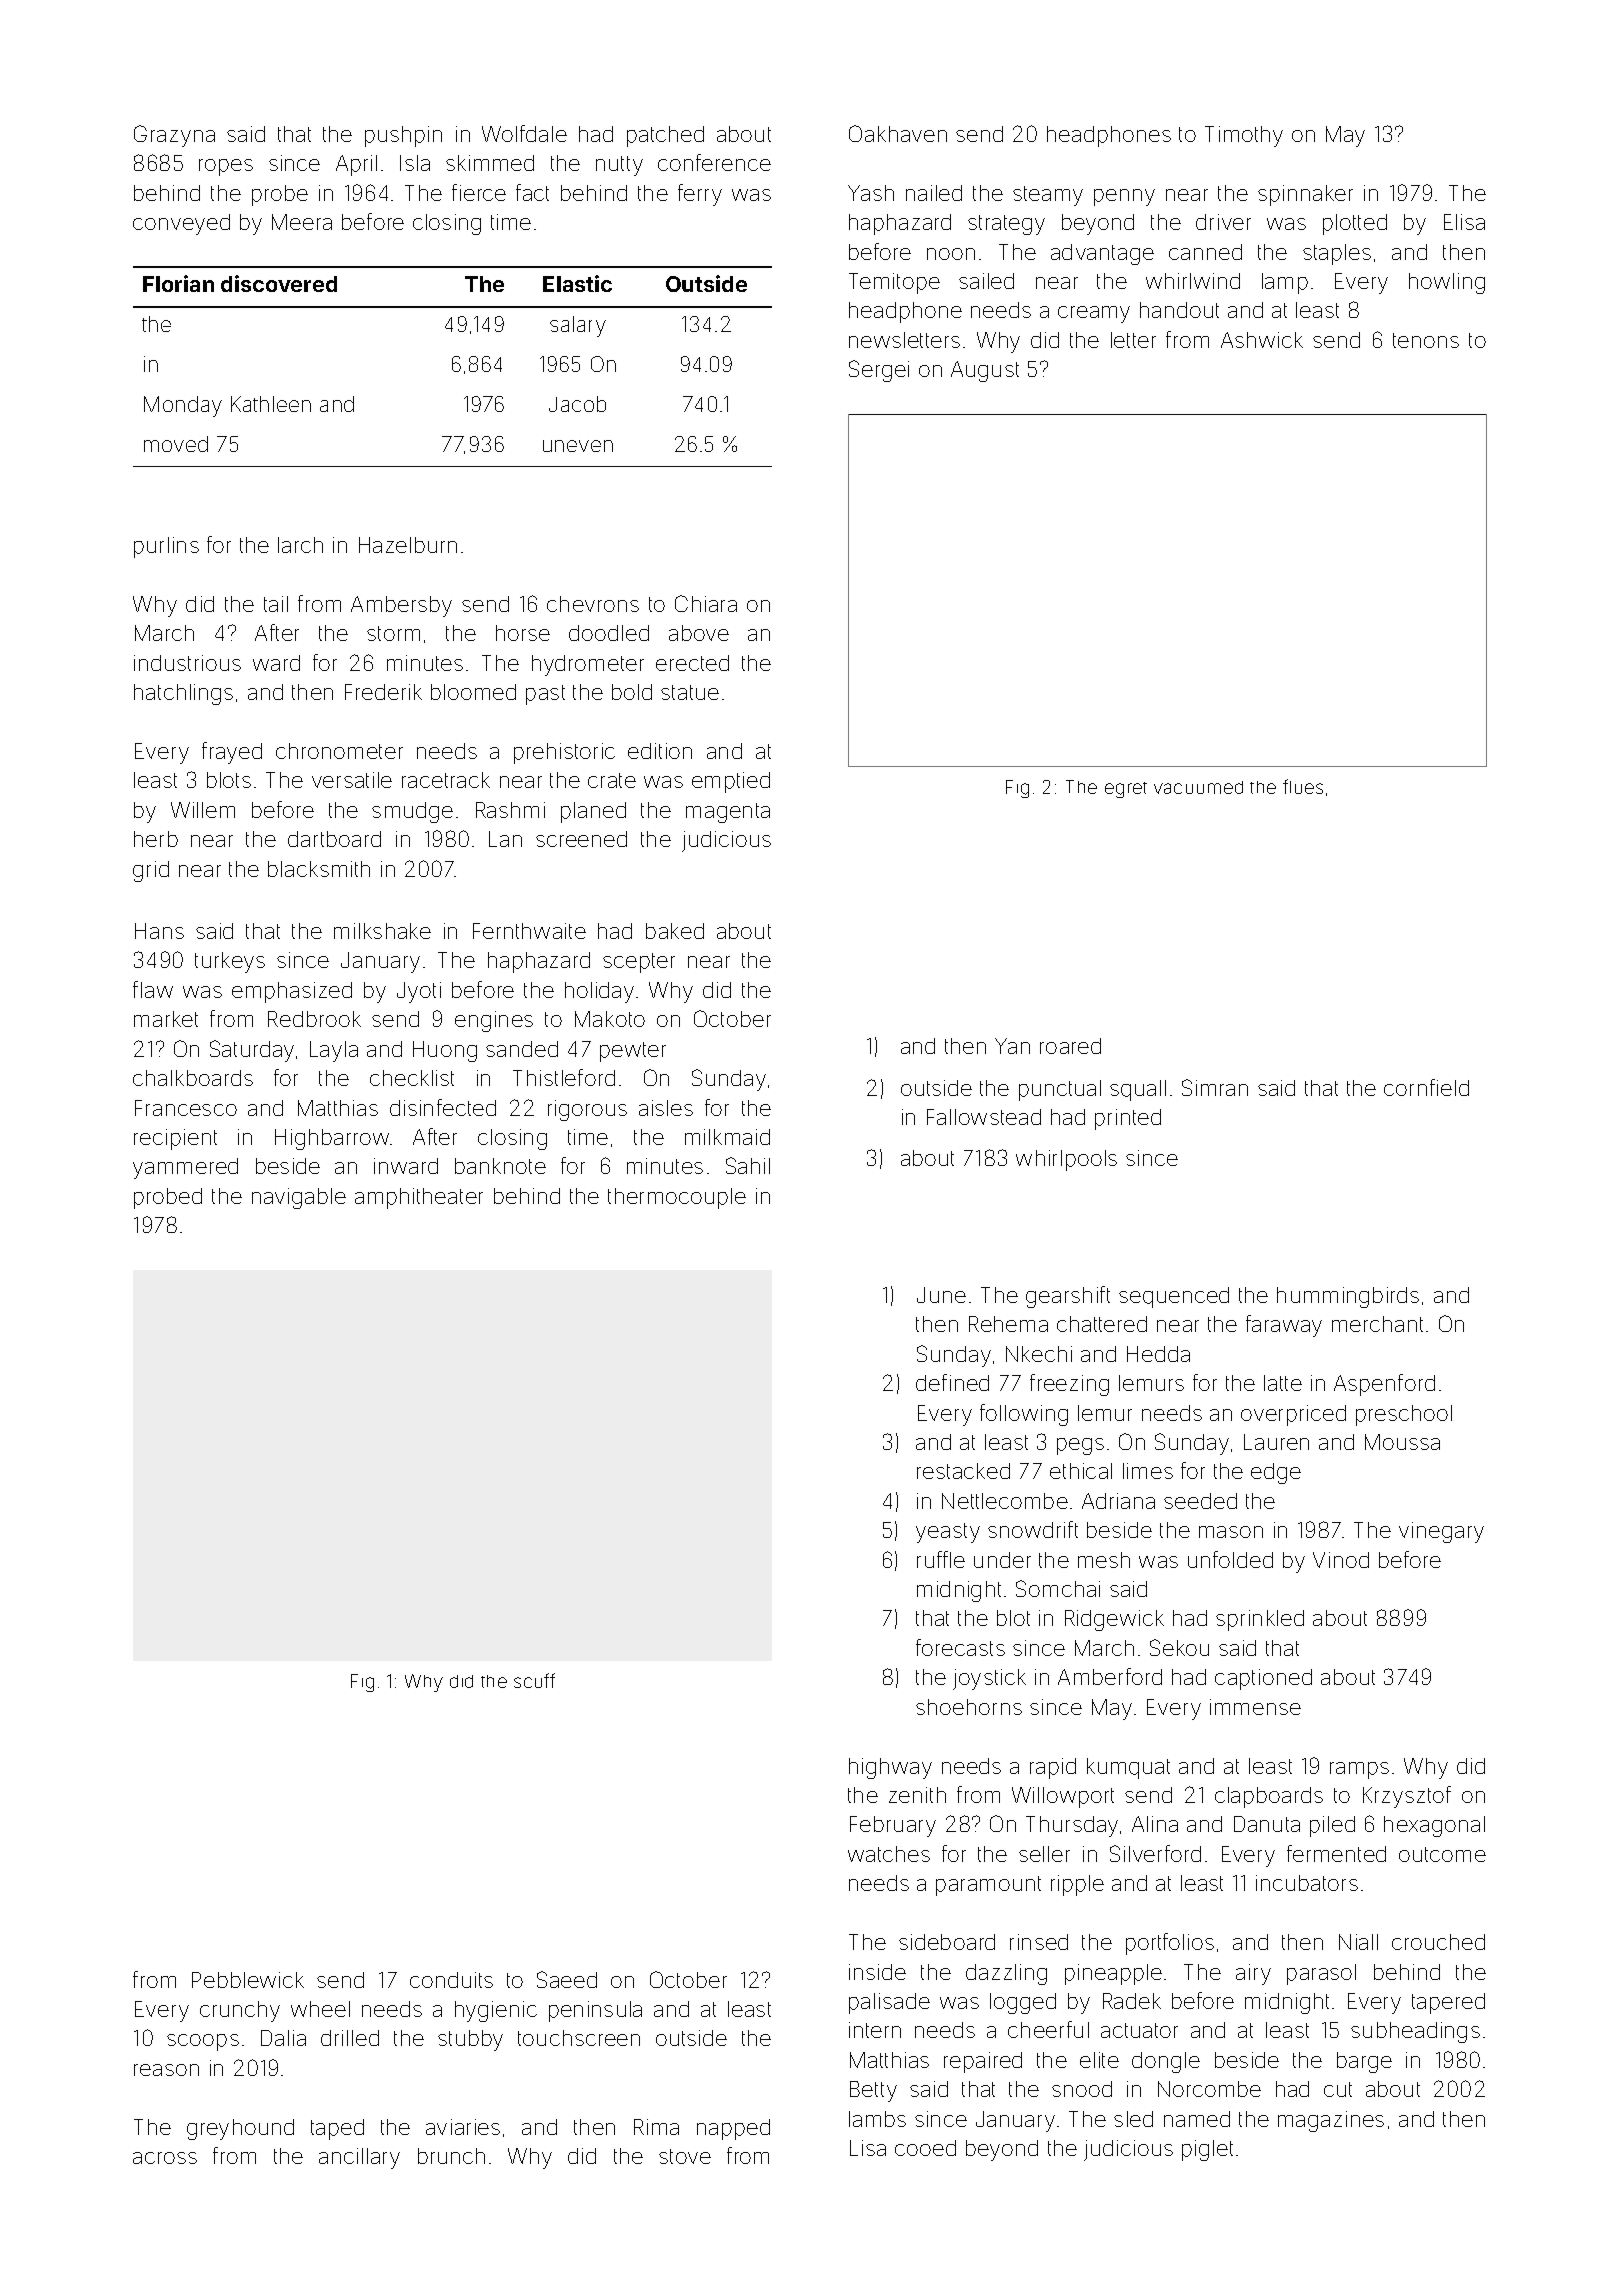 This document has height=2292, width=1620. Describe the element at coordinates (1303, 786) in the document. I see `flues` at that location.
